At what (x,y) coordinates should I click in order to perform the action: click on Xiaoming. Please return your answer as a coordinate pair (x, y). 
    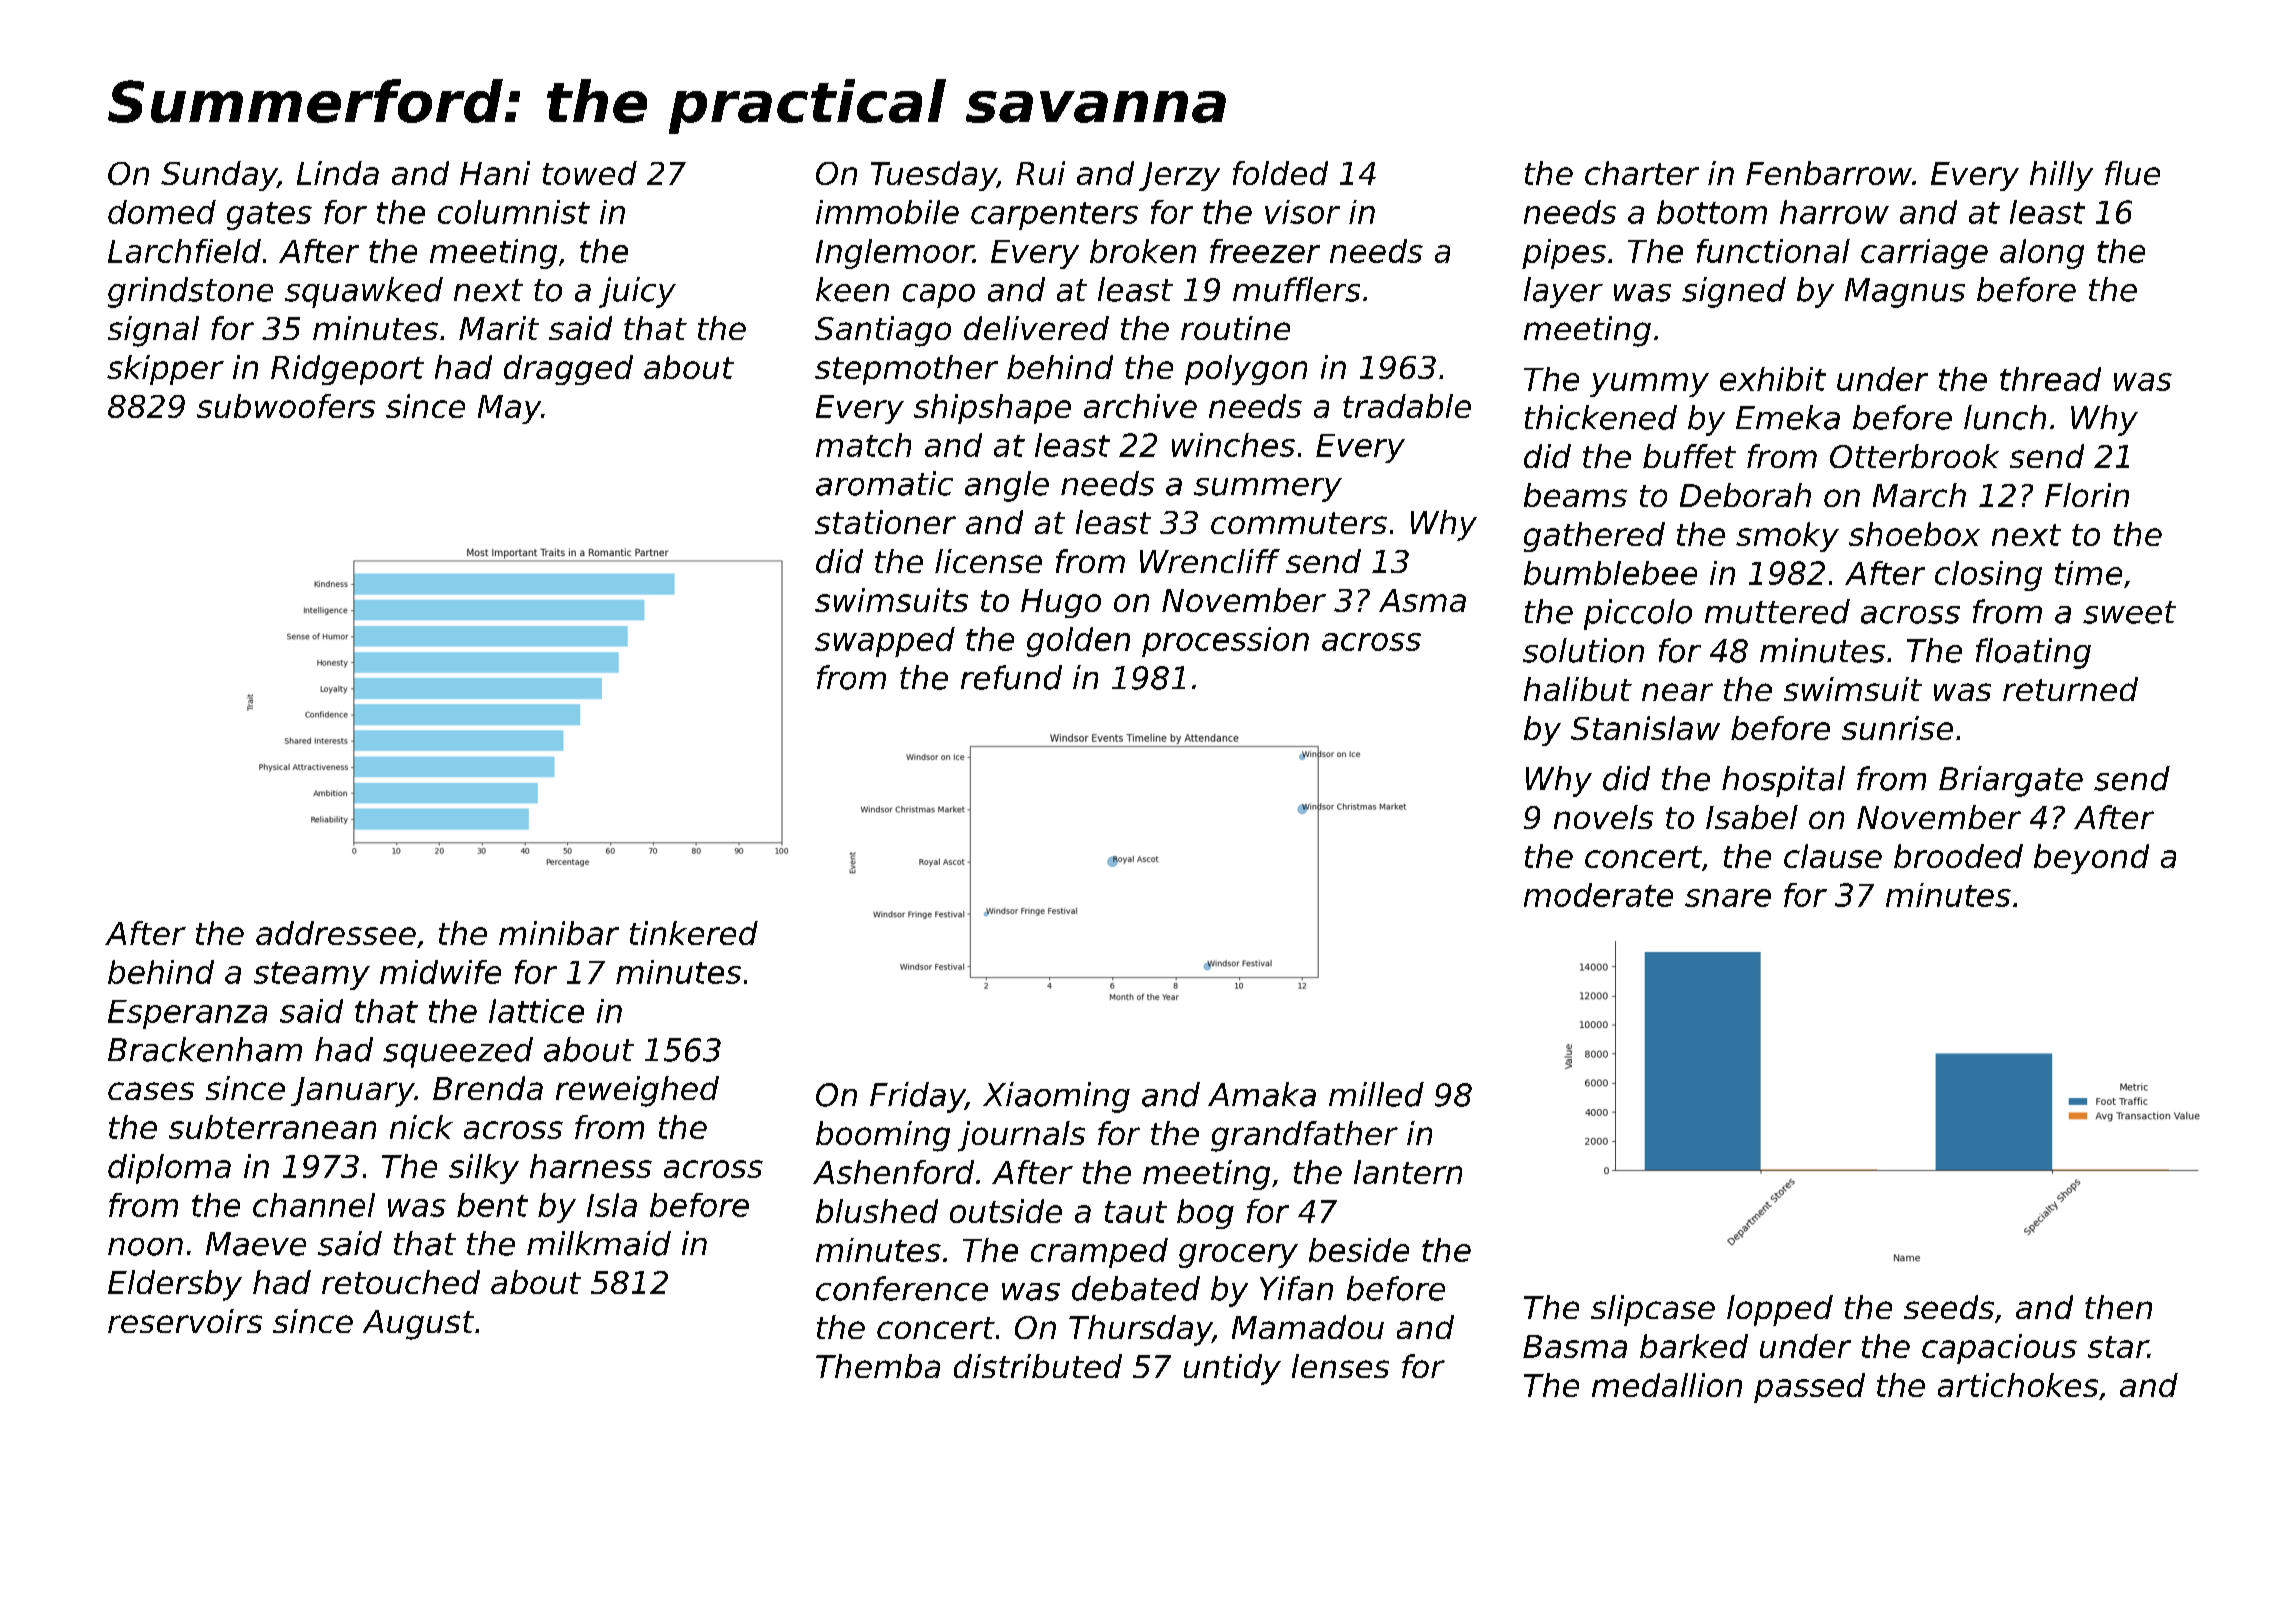
    Looking at the image, I should click on (1056, 1097).
